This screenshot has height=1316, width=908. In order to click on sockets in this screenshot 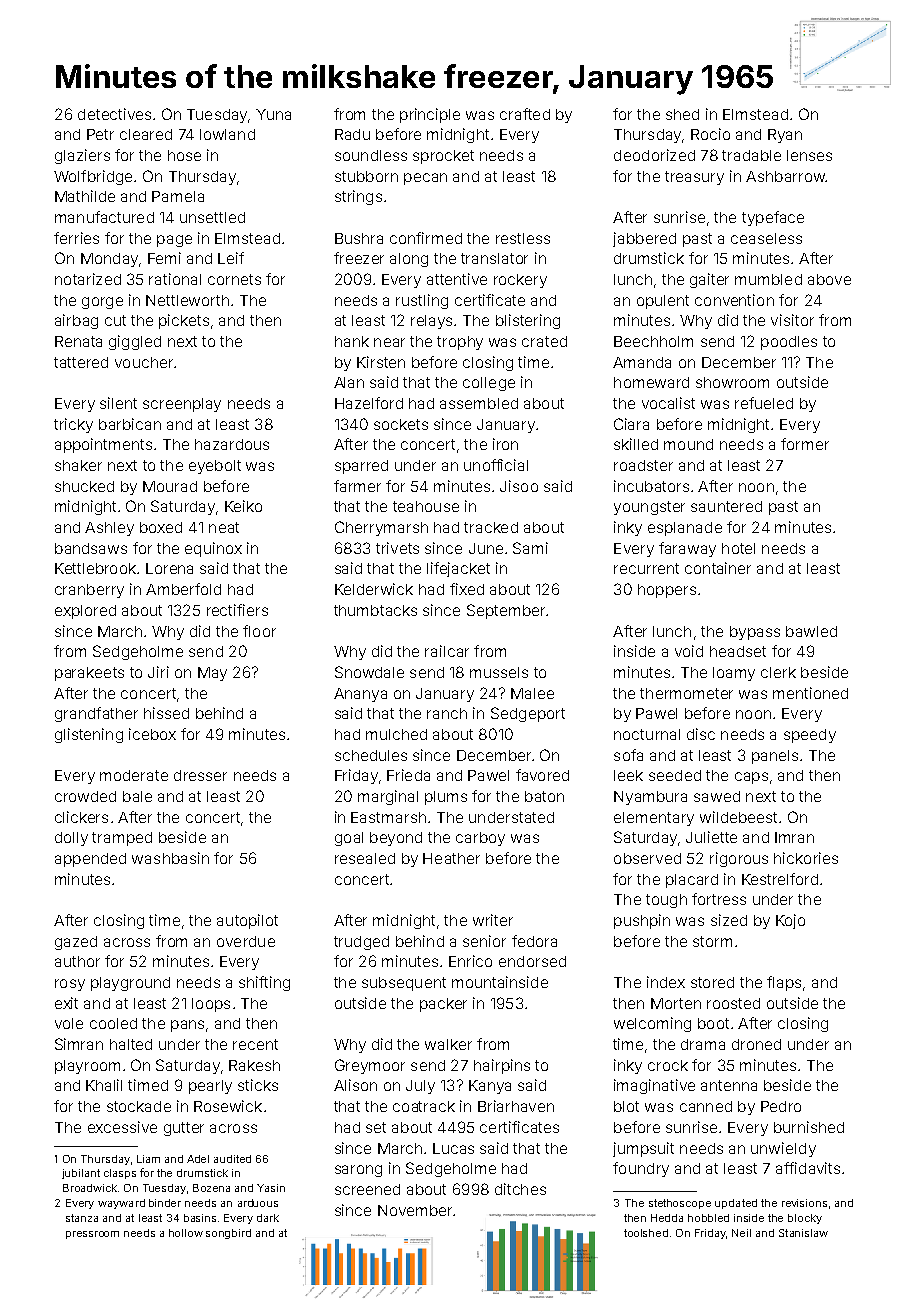, I will do `click(401, 424)`.
